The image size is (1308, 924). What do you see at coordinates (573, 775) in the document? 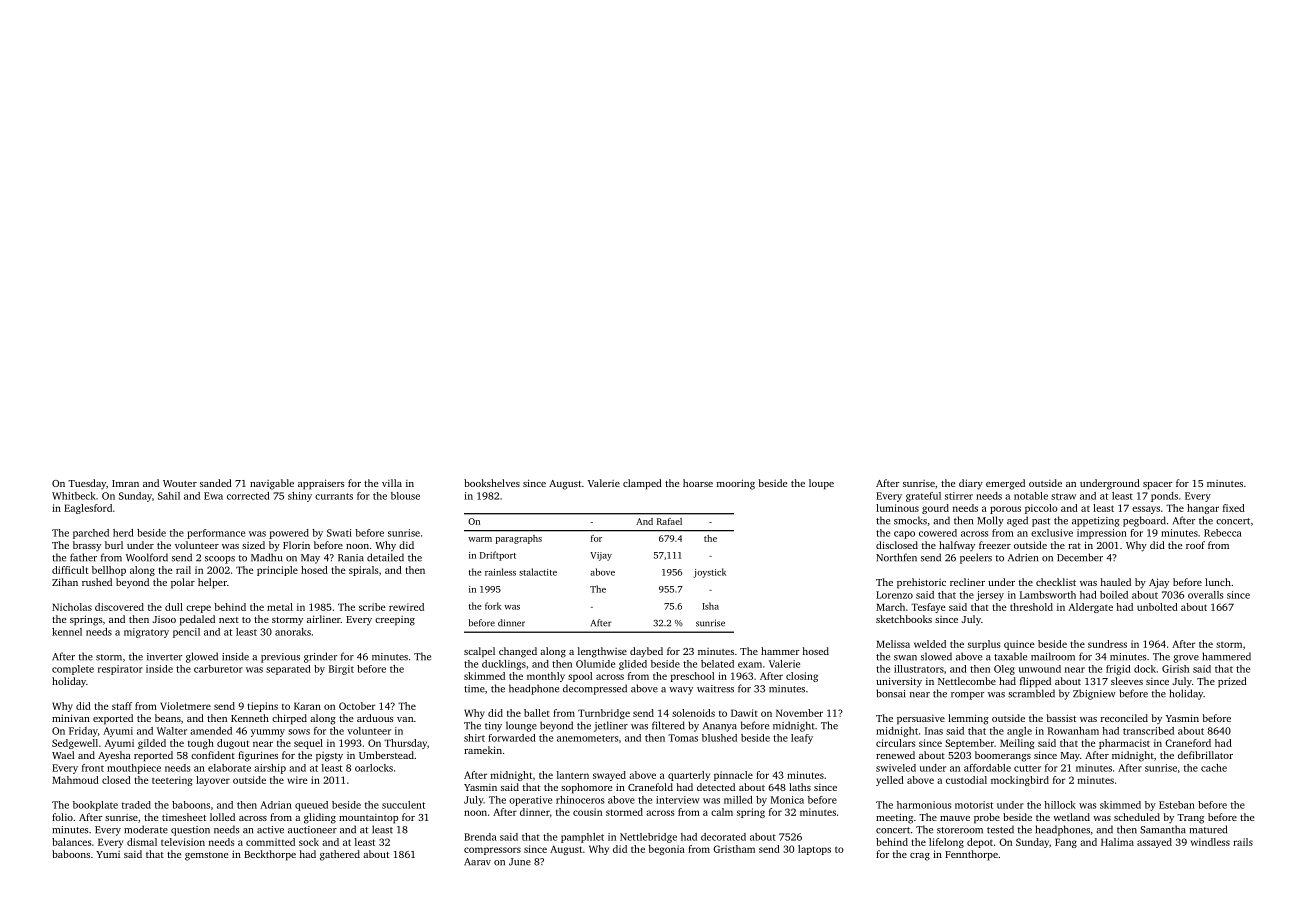
I see `lantern` at bounding box center [573, 775].
